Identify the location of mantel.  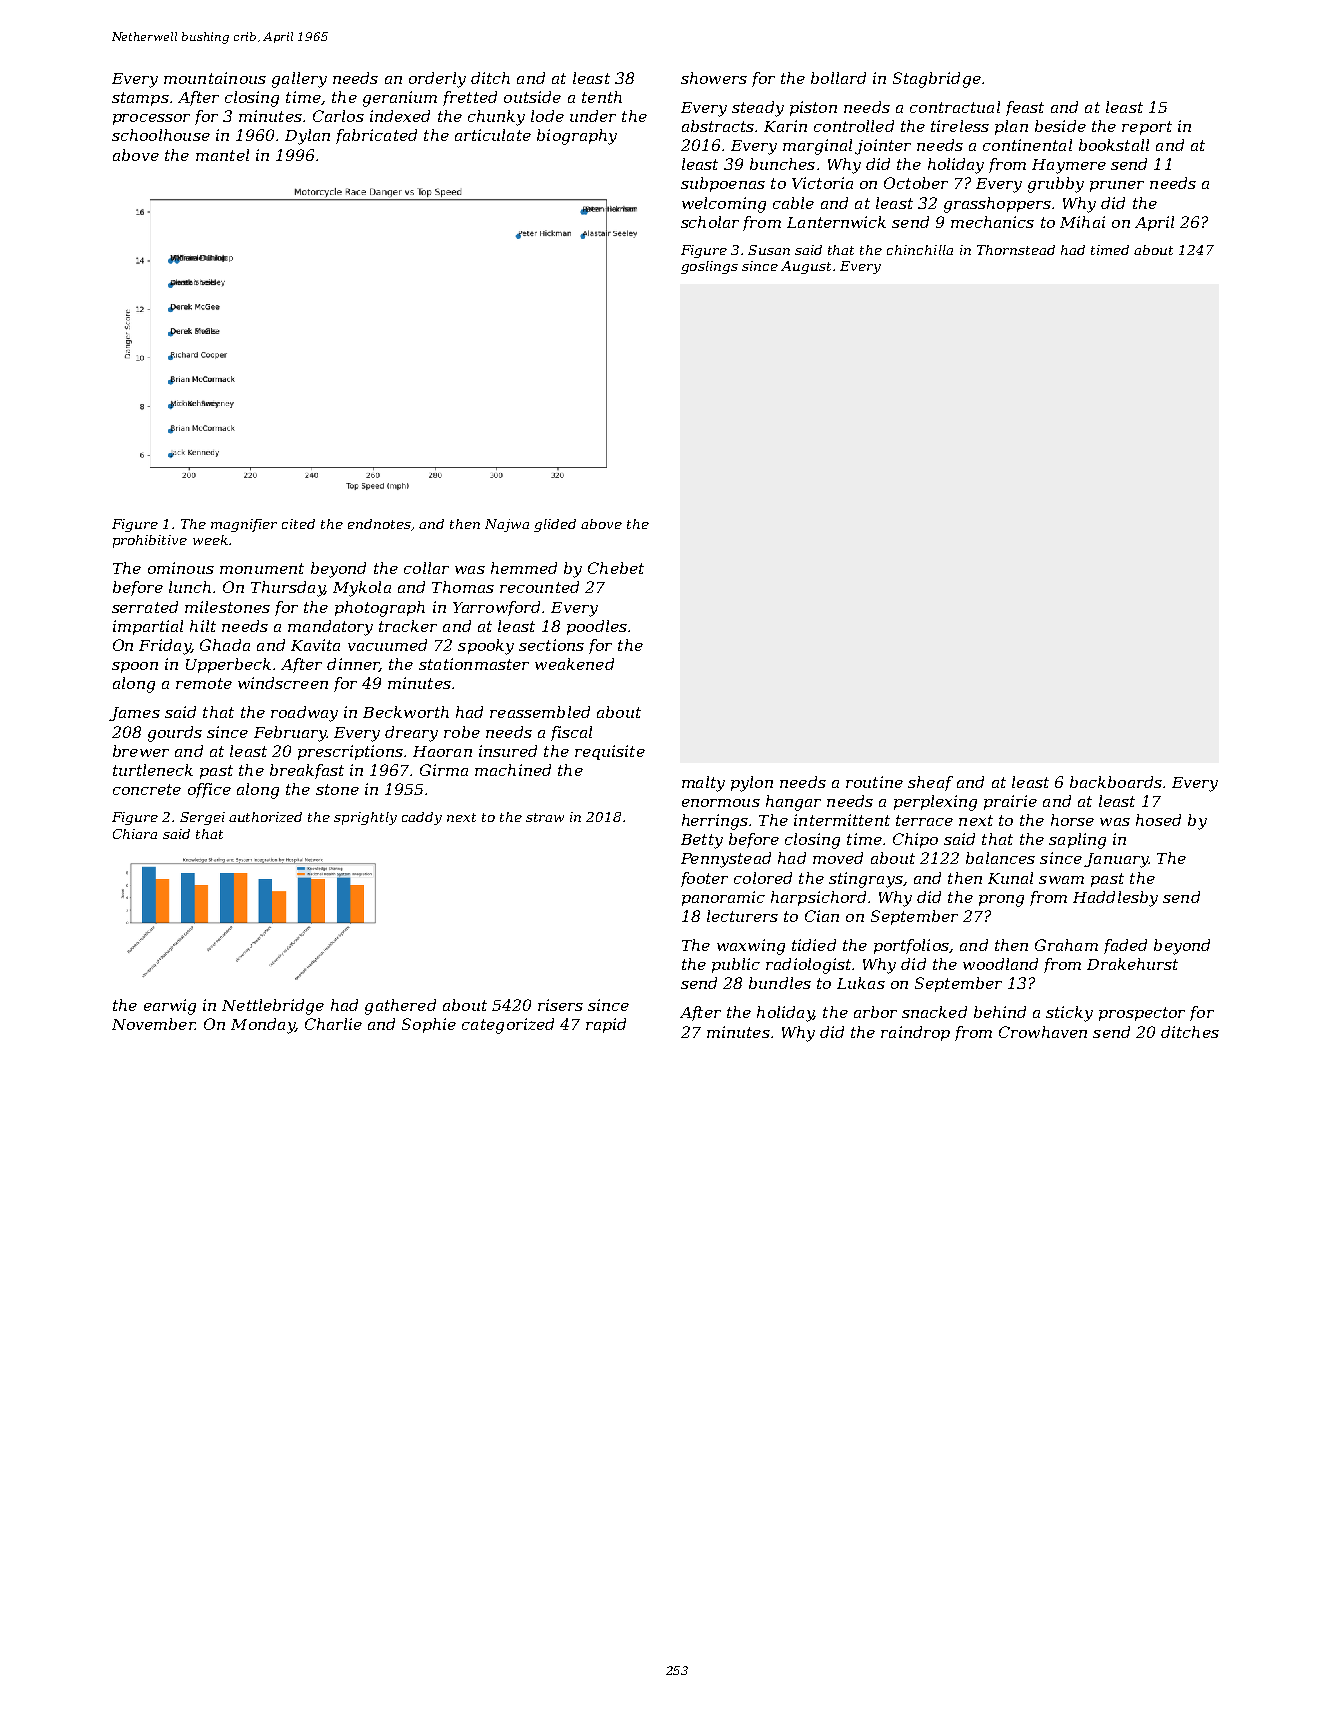
(222, 155).
